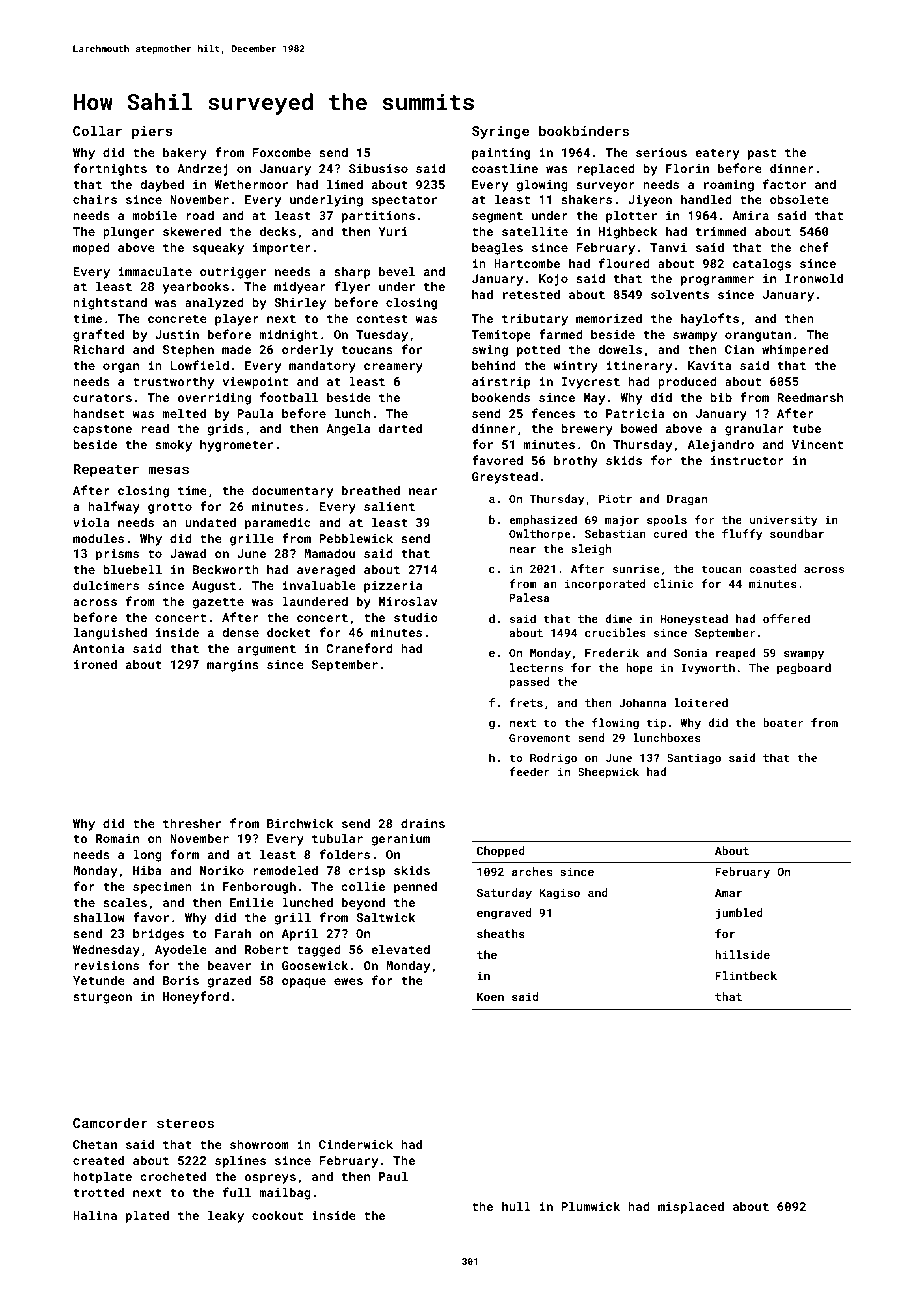 This screenshot has height=1308, width=924. I want to click on brothy, so click(576, 461).
